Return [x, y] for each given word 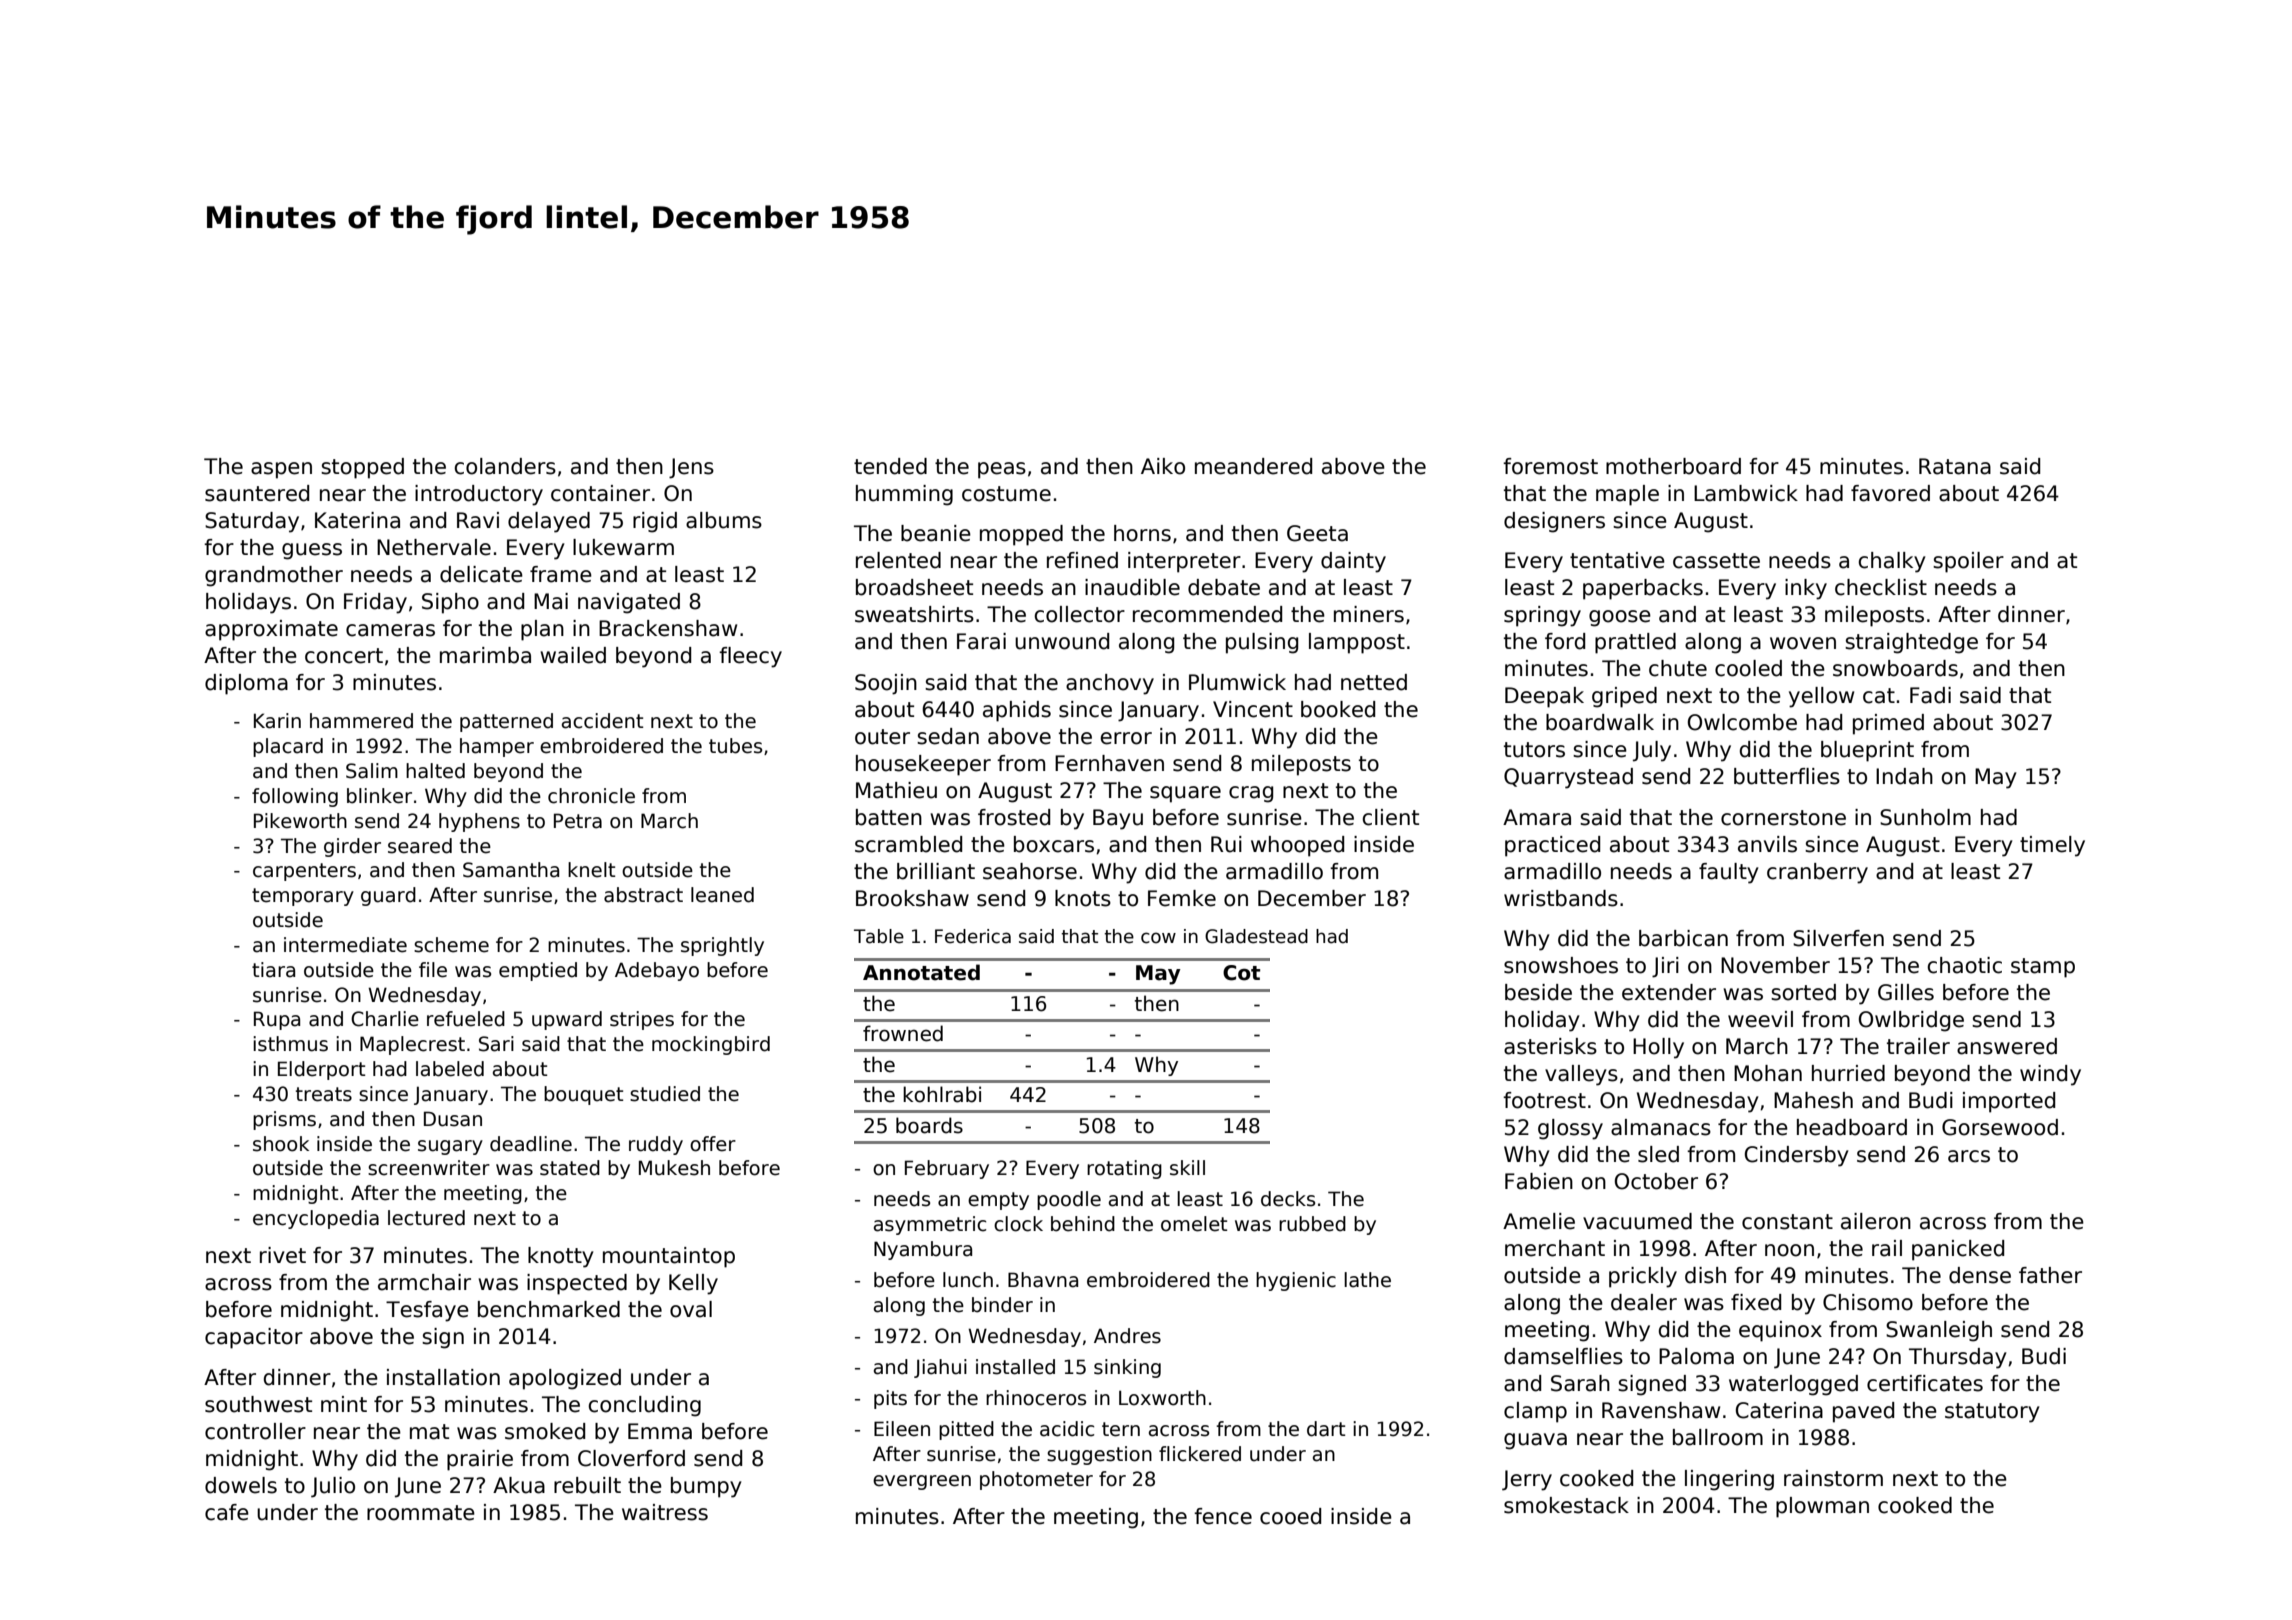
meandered [1253, 466]
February [947, 1169]
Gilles [1906, 992]
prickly [1643, 1277]
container [600, 493]
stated [570, 1168]
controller [255, 1431]
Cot [1241, 973]
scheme [451, 945]
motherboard [1673, 466]
